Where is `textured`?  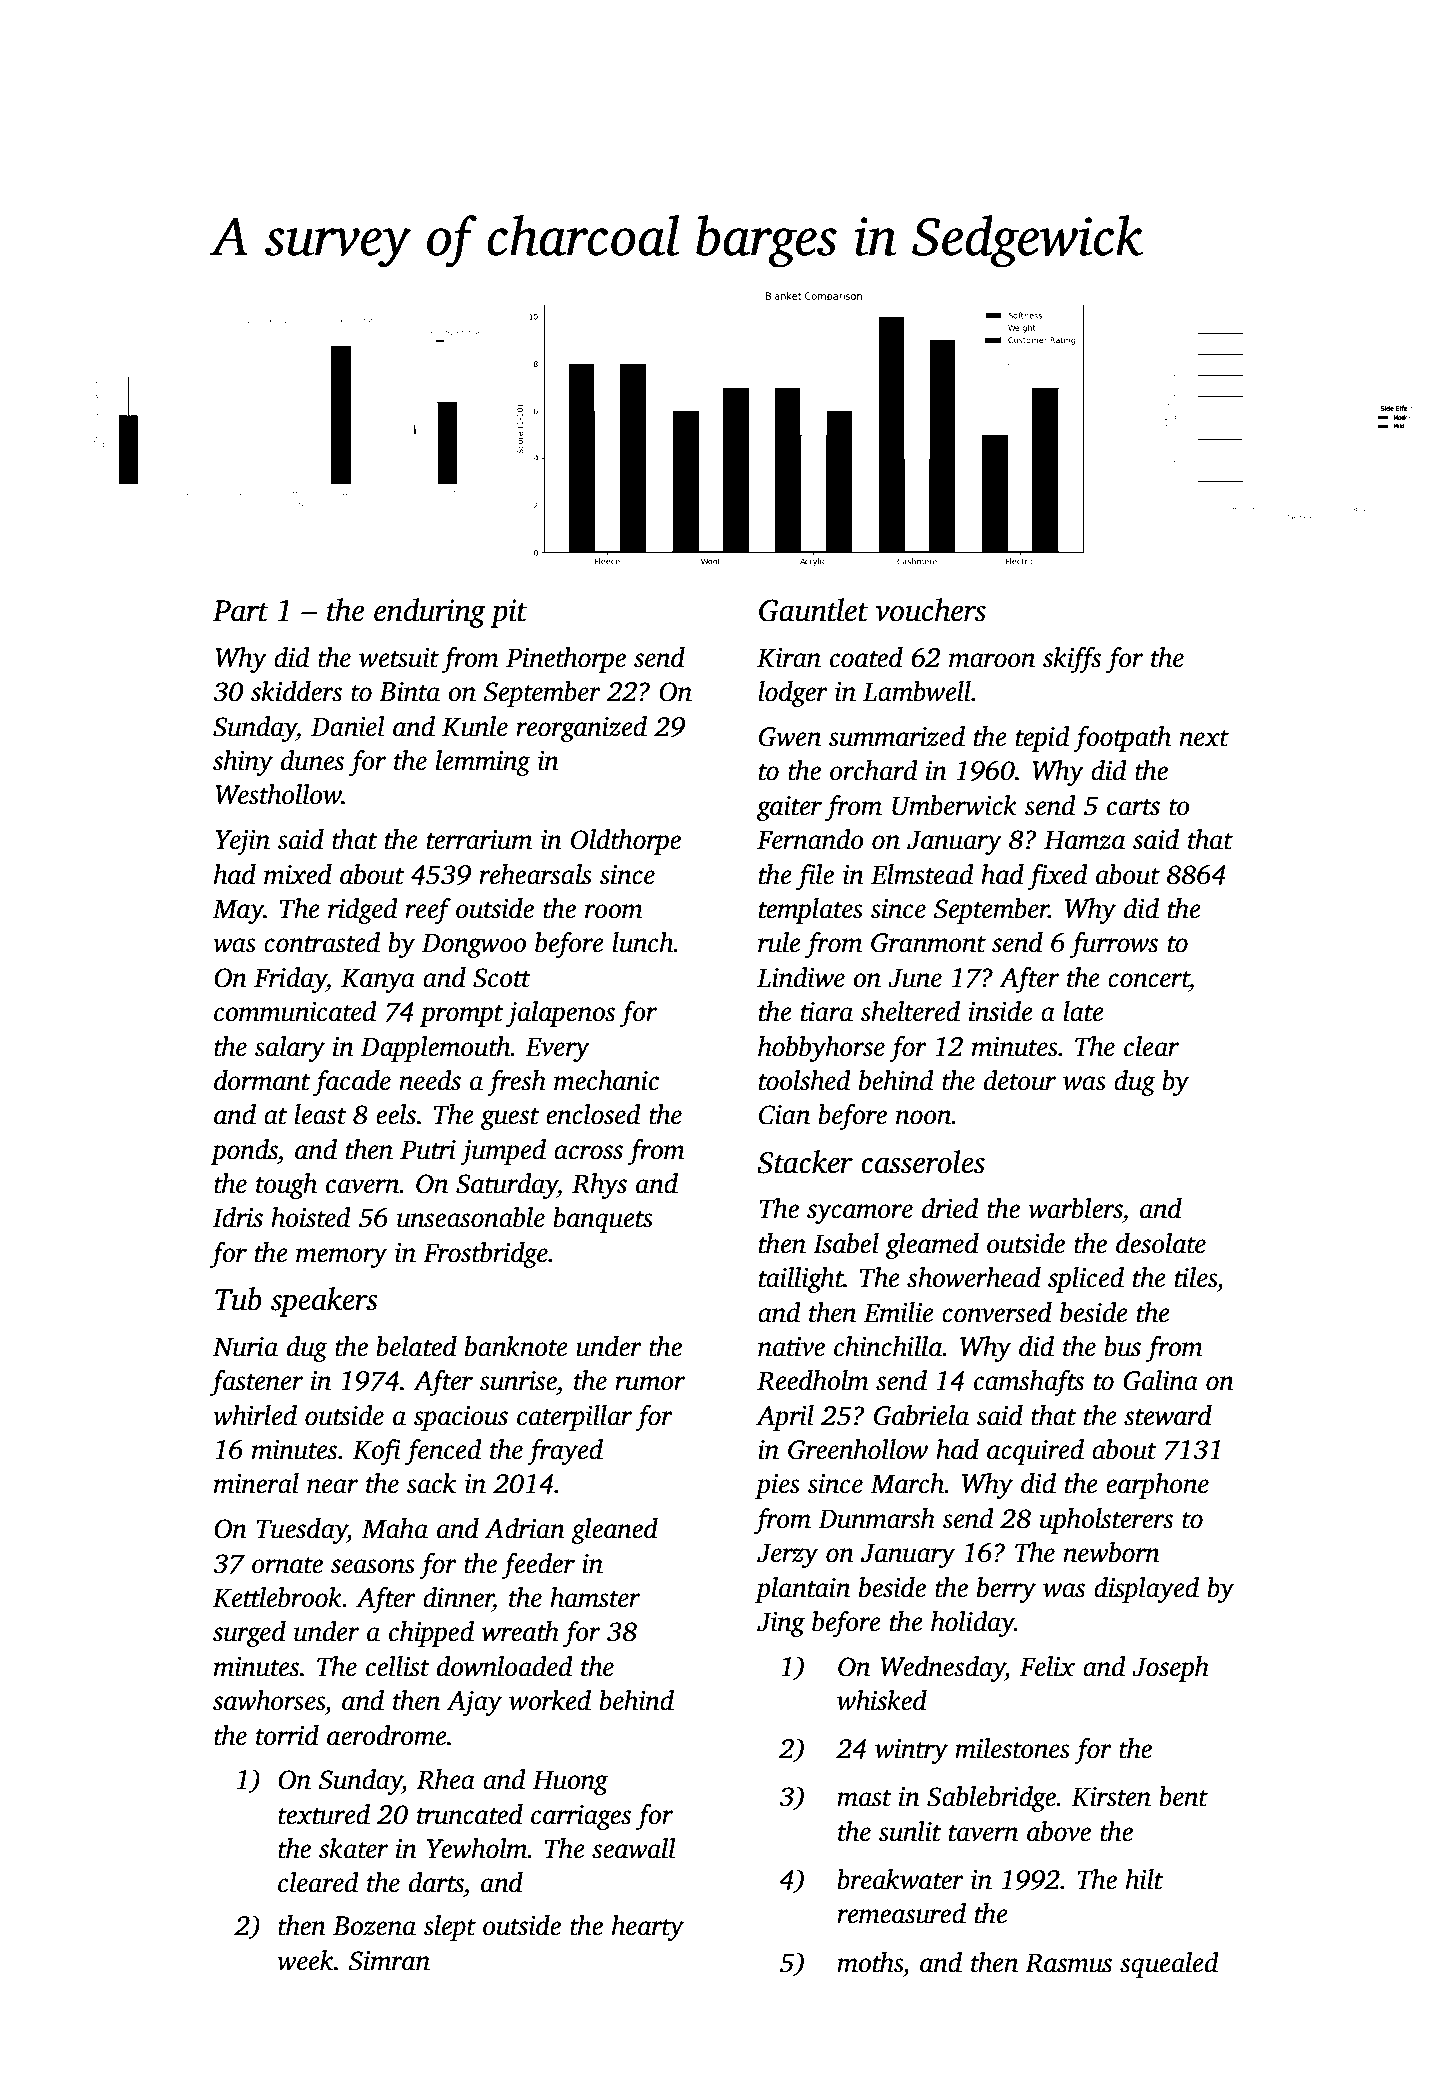
textured is located at coordinates (324, 1814).
